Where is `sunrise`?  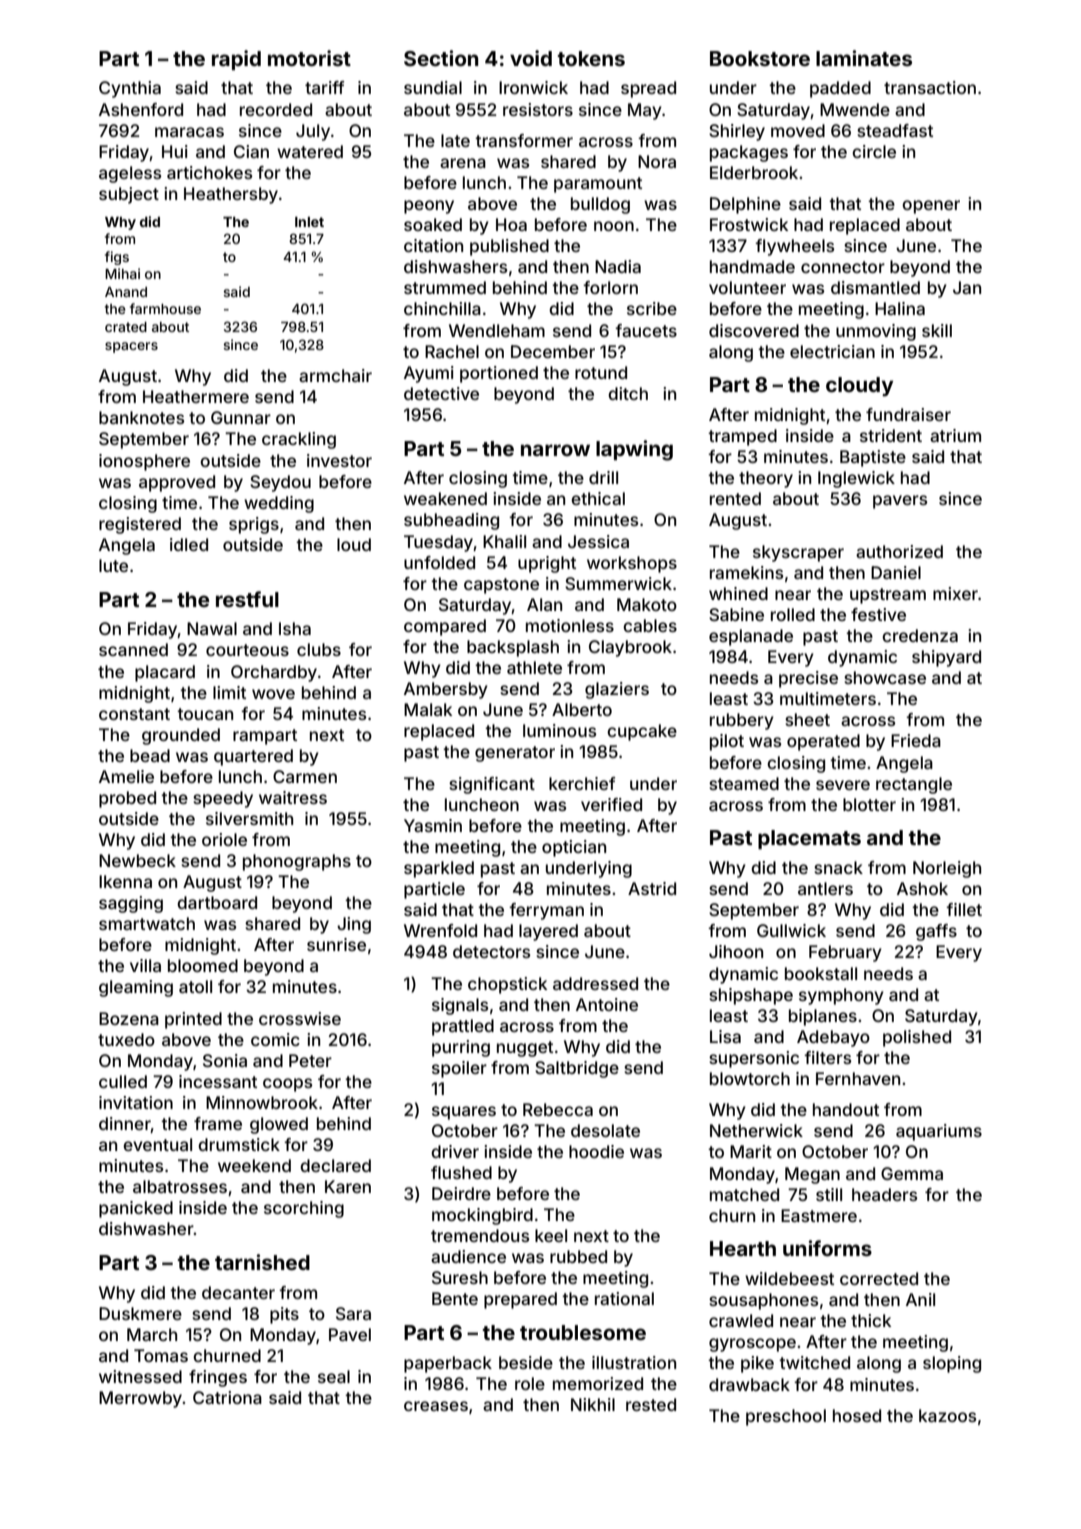
sunrise is located at coordinates (336, 944).
